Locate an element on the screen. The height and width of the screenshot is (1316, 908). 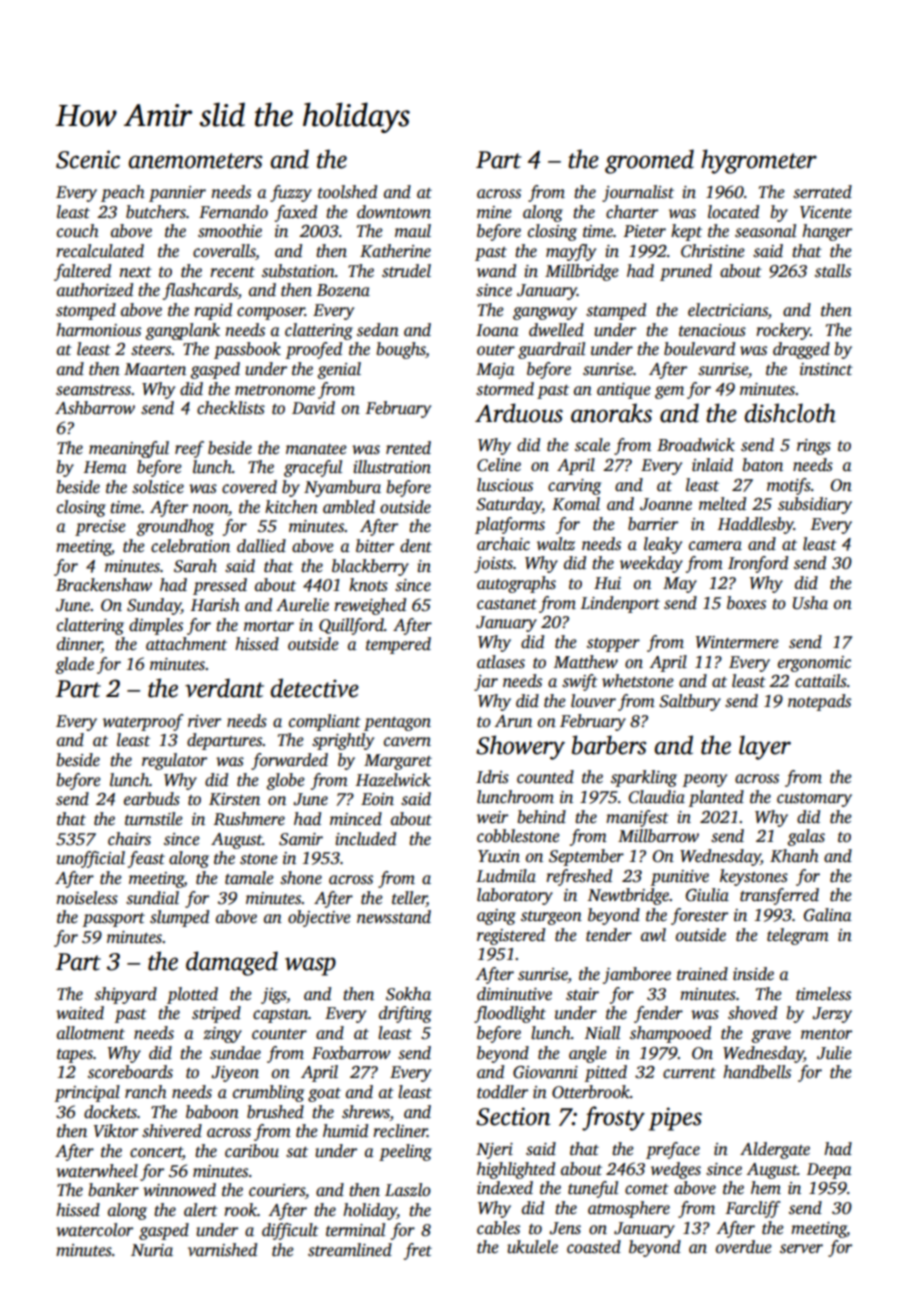
stopper is located at coordinates (613, 645).
